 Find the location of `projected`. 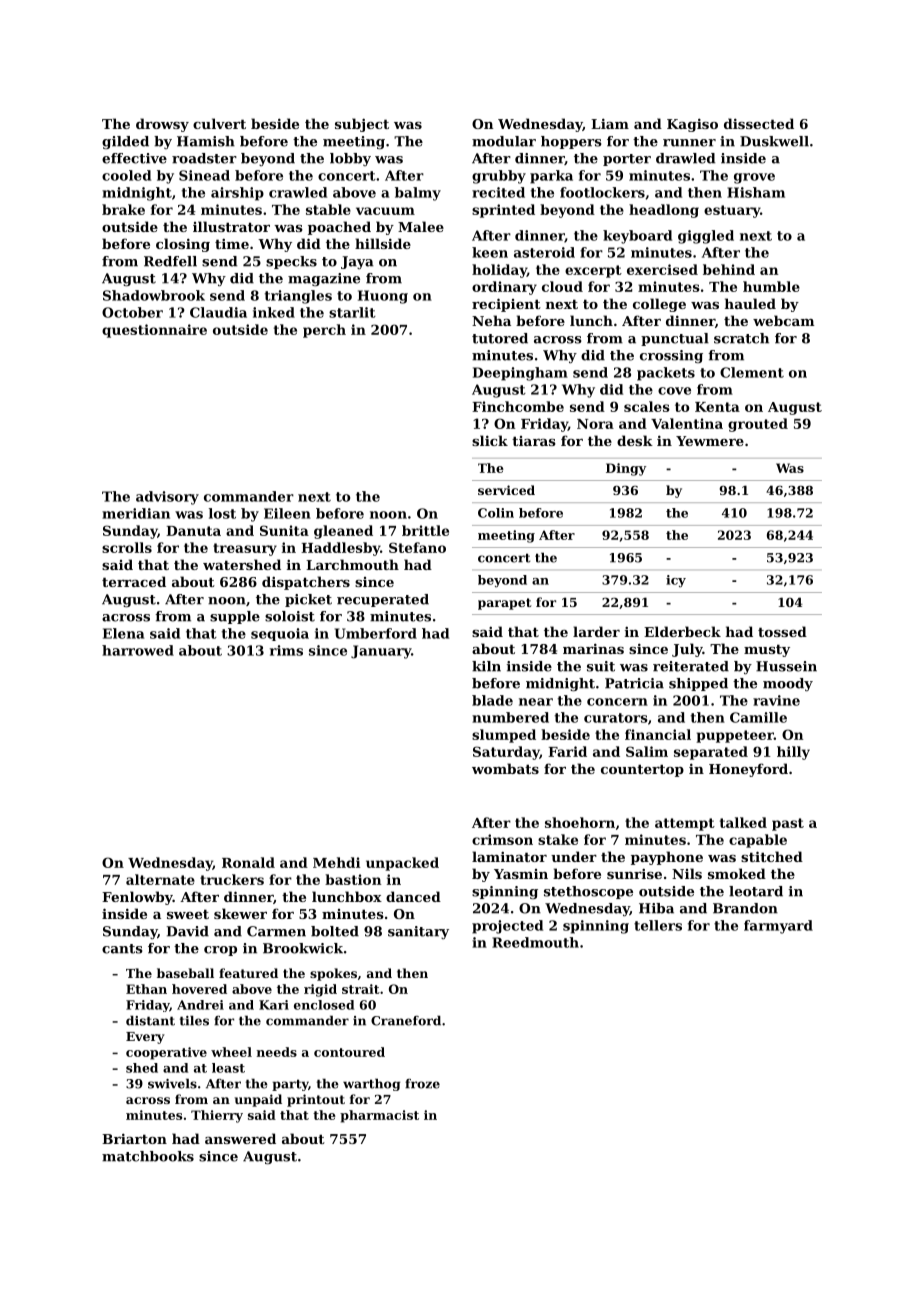

projected is located at coordinates (507, 927).
